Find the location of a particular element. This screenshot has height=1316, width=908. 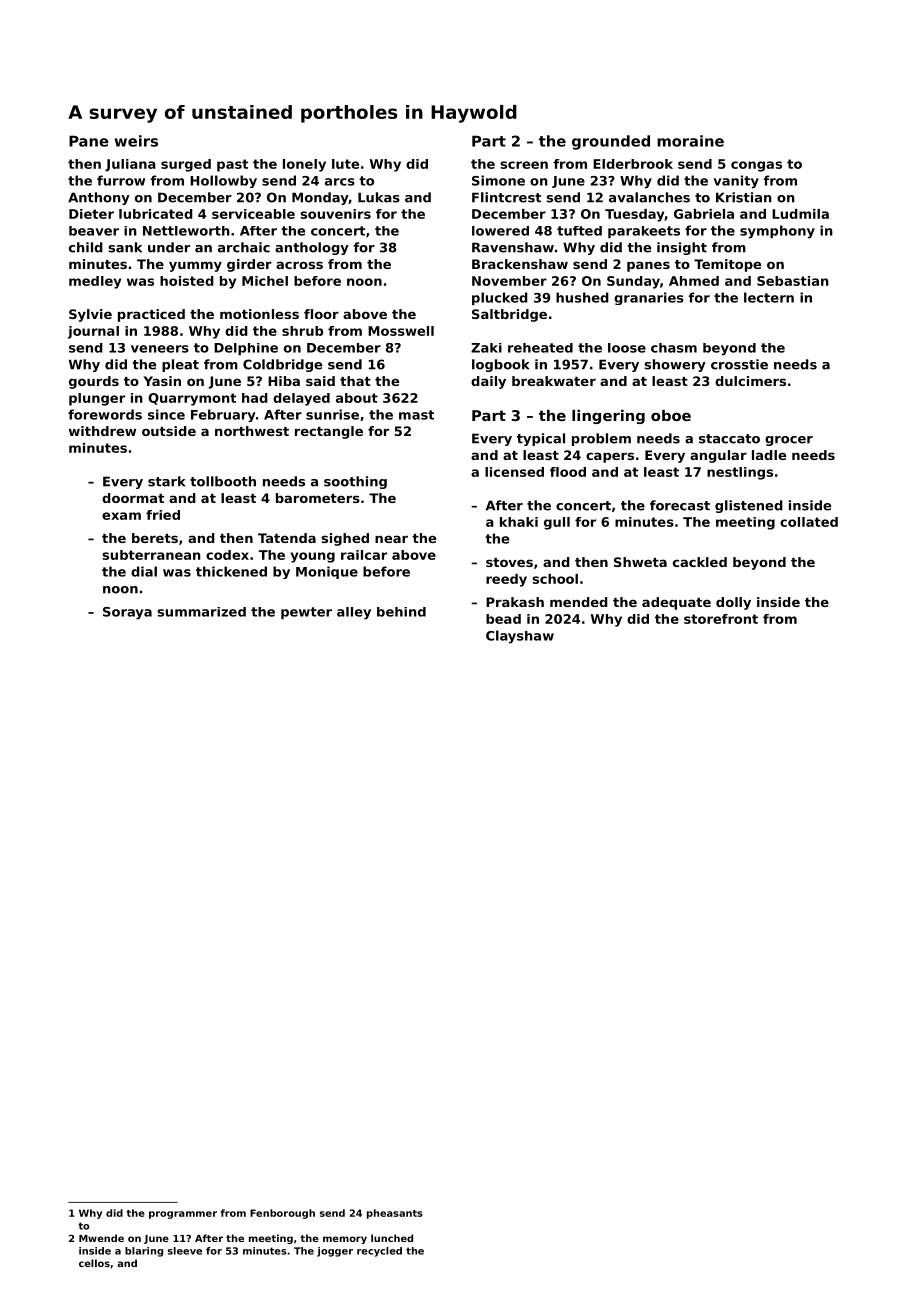

lunched is located at coordinates (392, 1238).
